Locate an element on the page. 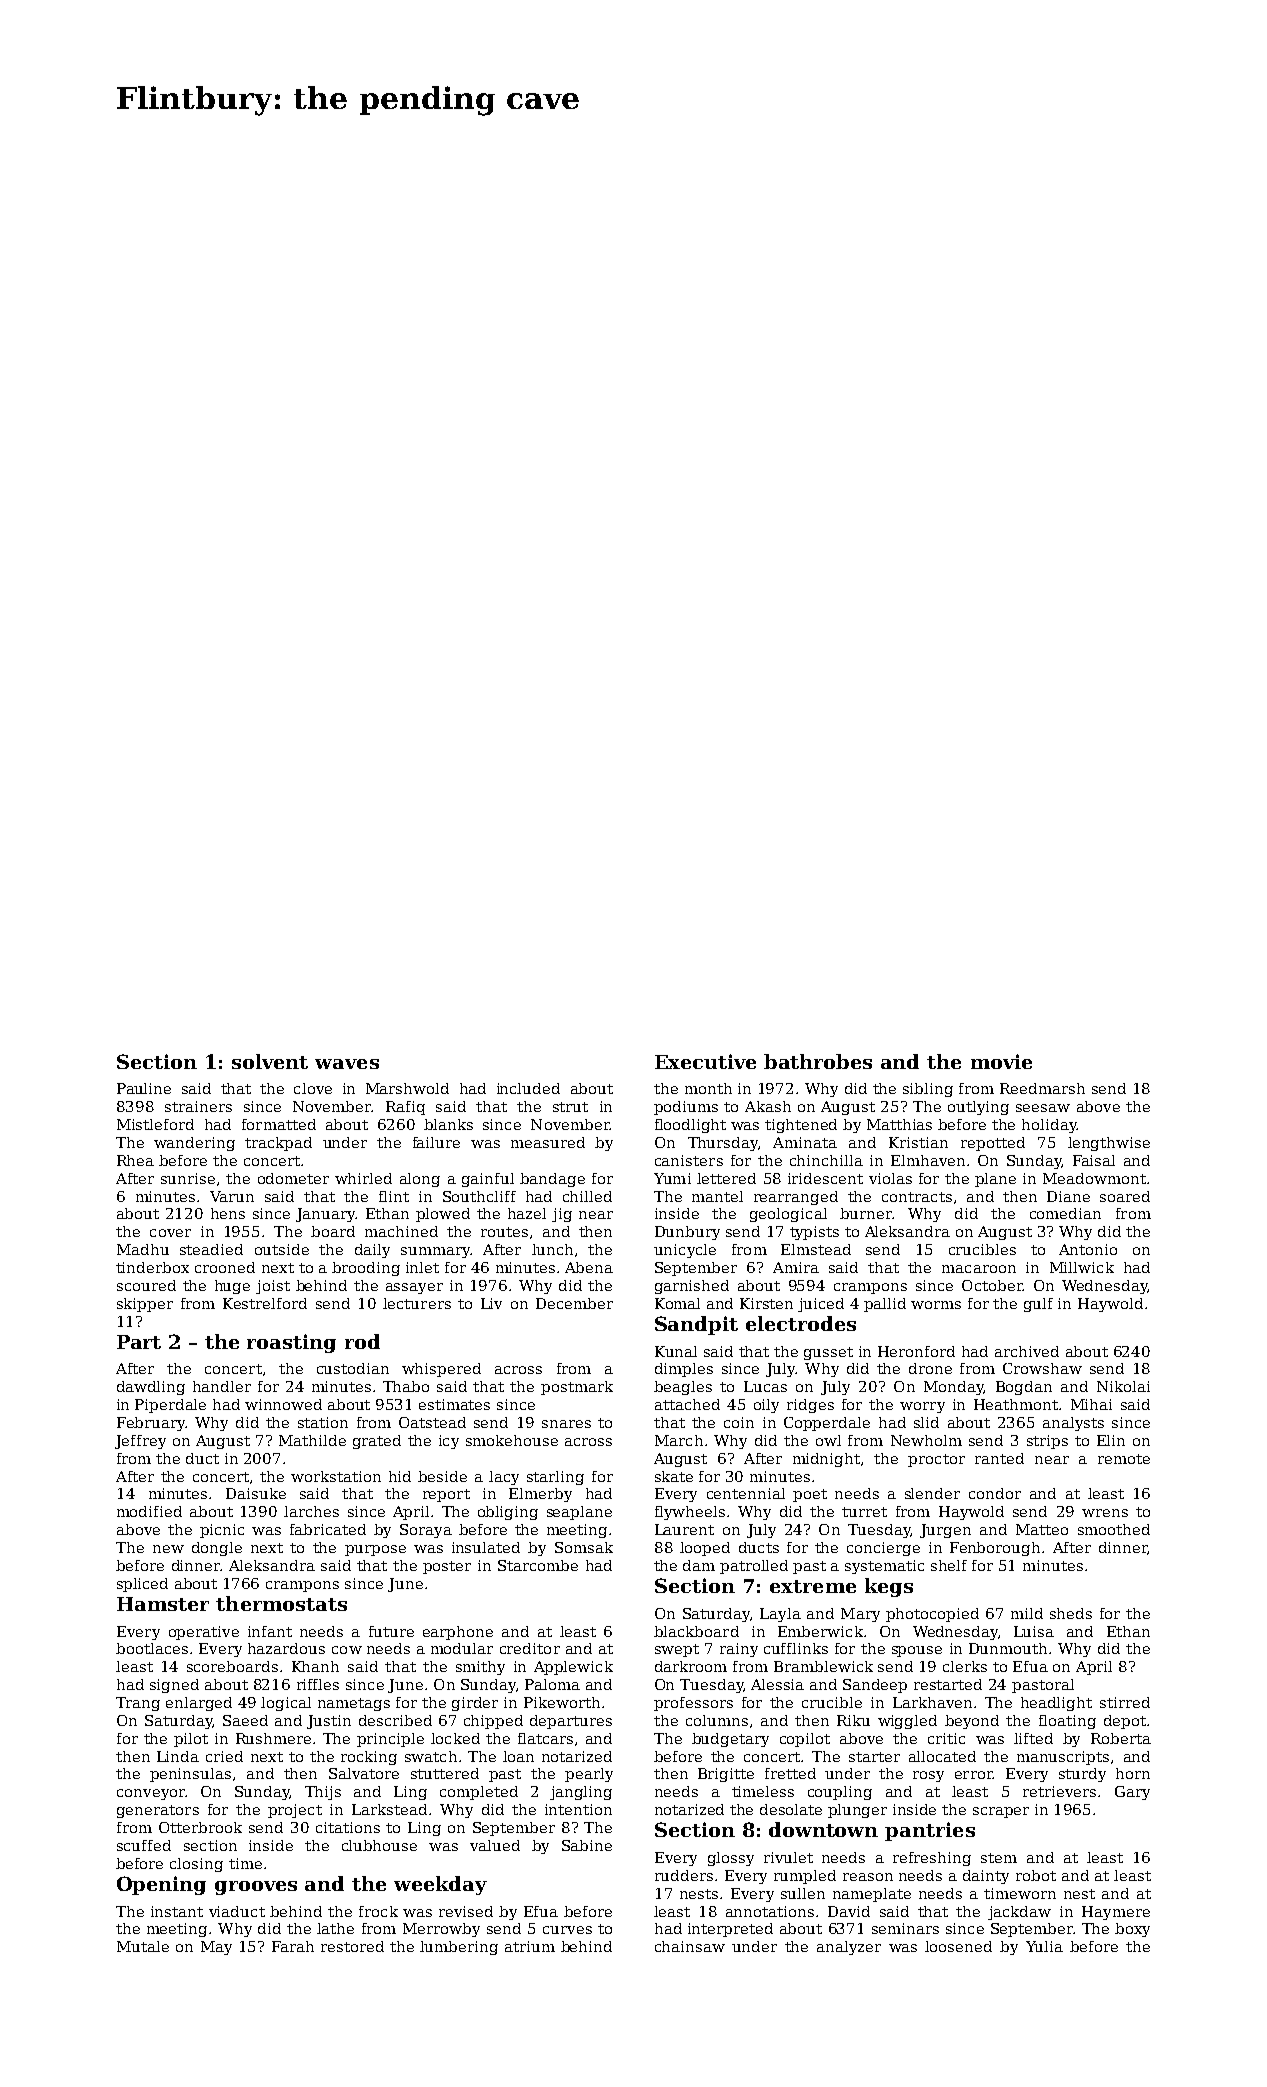 This document has height=2087, width=1267. Daisuke is located at coordinates (256, 1493).
